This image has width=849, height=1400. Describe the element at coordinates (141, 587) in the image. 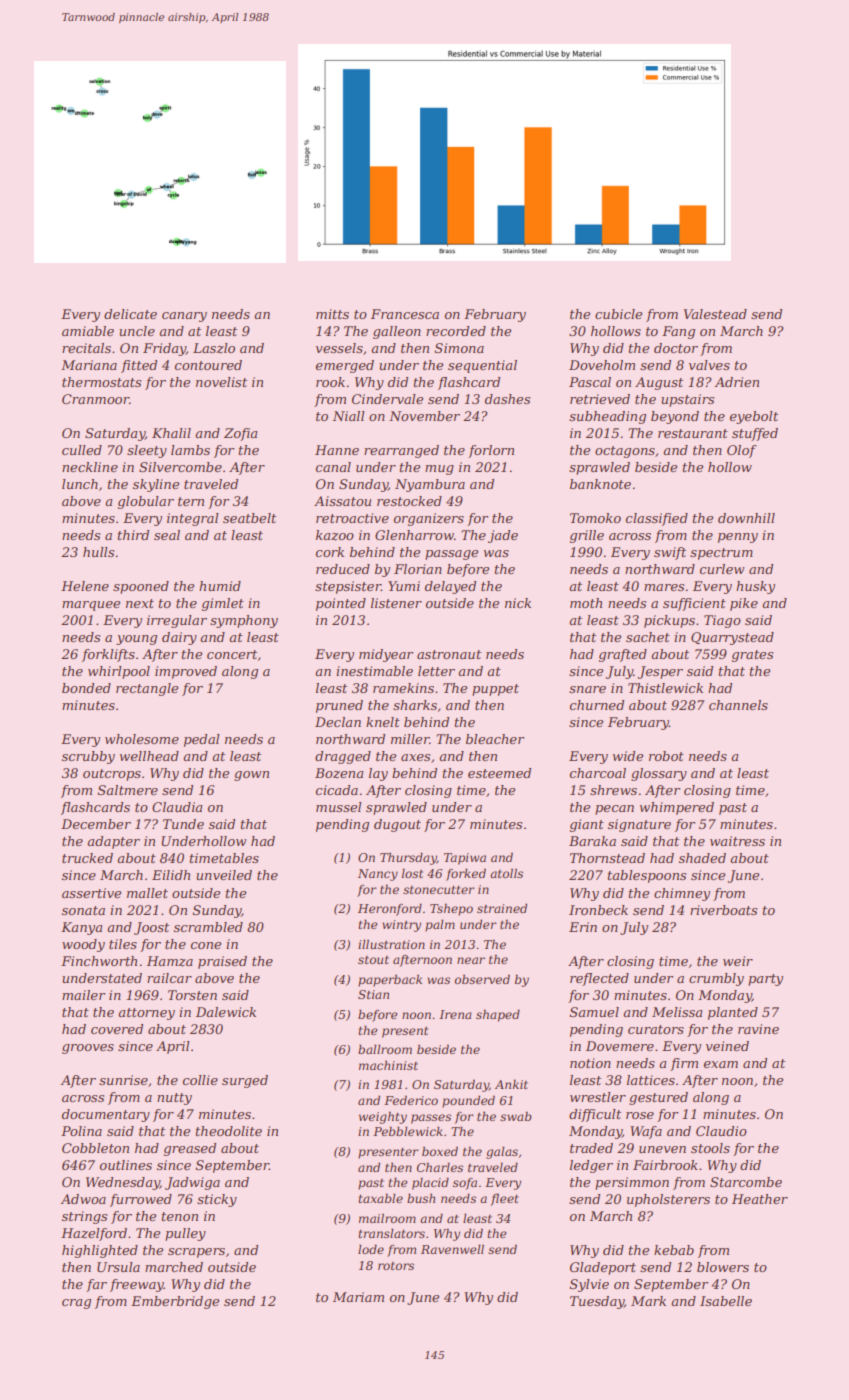

I see `spooned` at that location.
